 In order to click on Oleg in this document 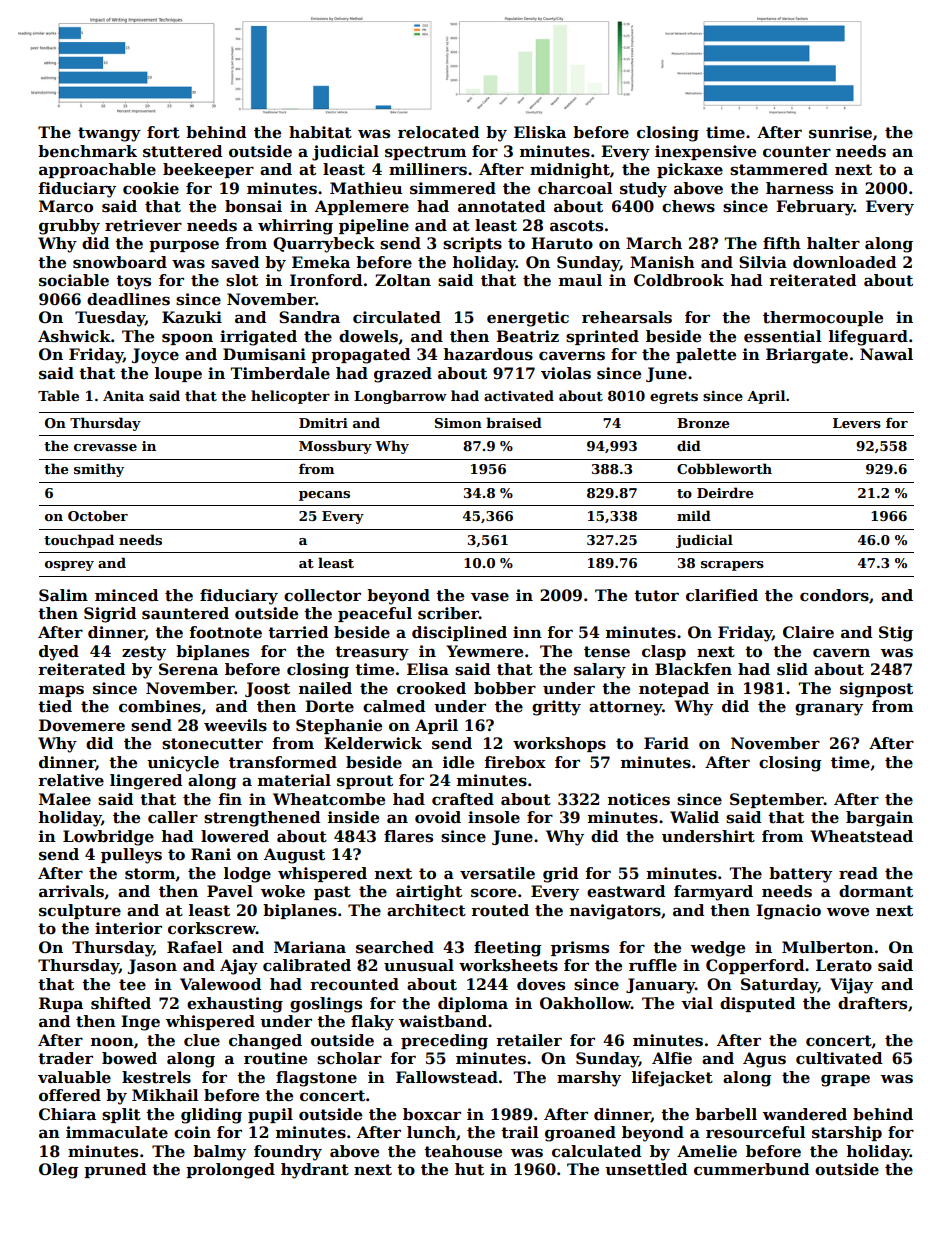, I will do `click(59, 1171)`.
